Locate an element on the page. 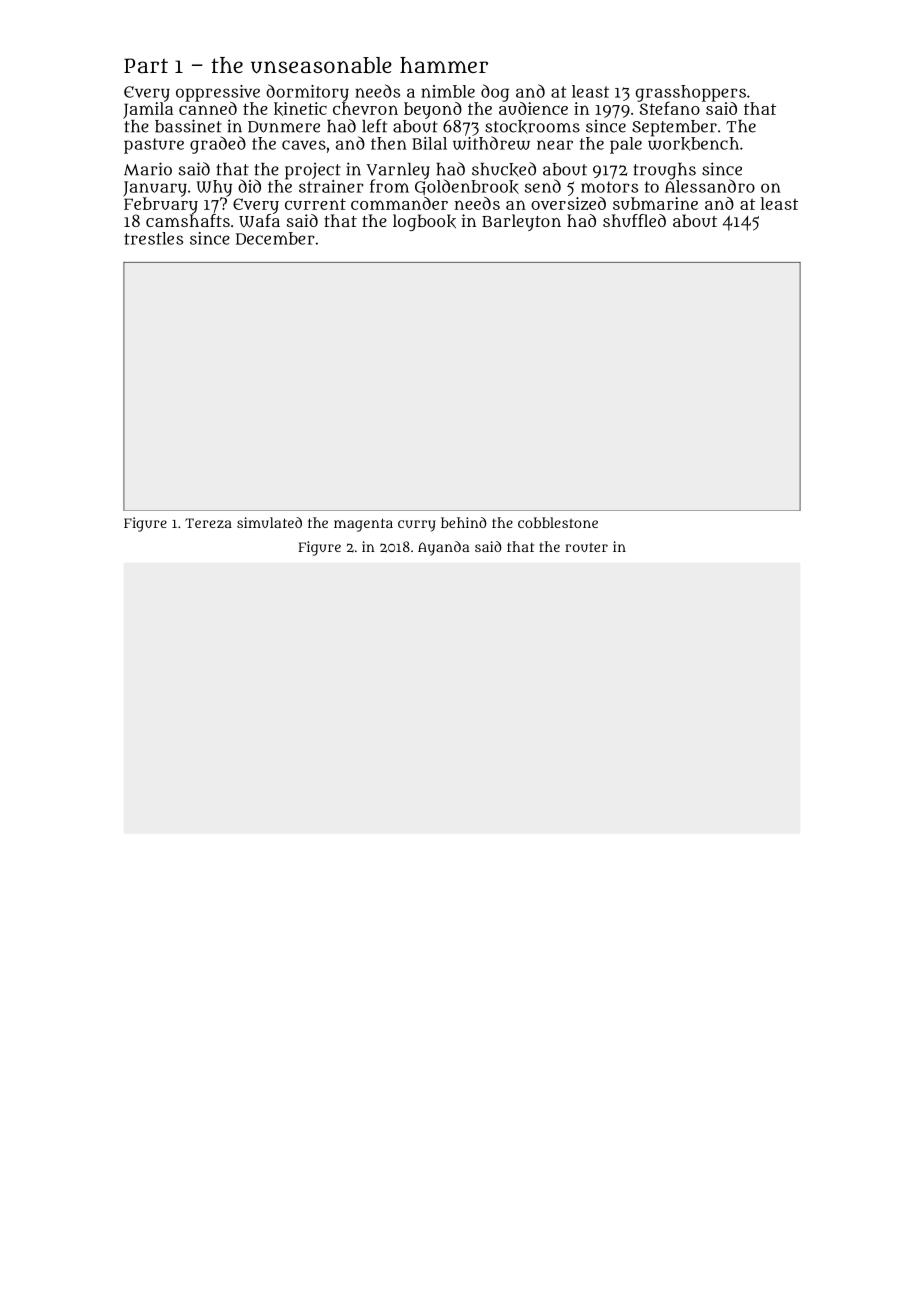 The image size is (924, 1308). workbench is located at coordinates (693, 144).
